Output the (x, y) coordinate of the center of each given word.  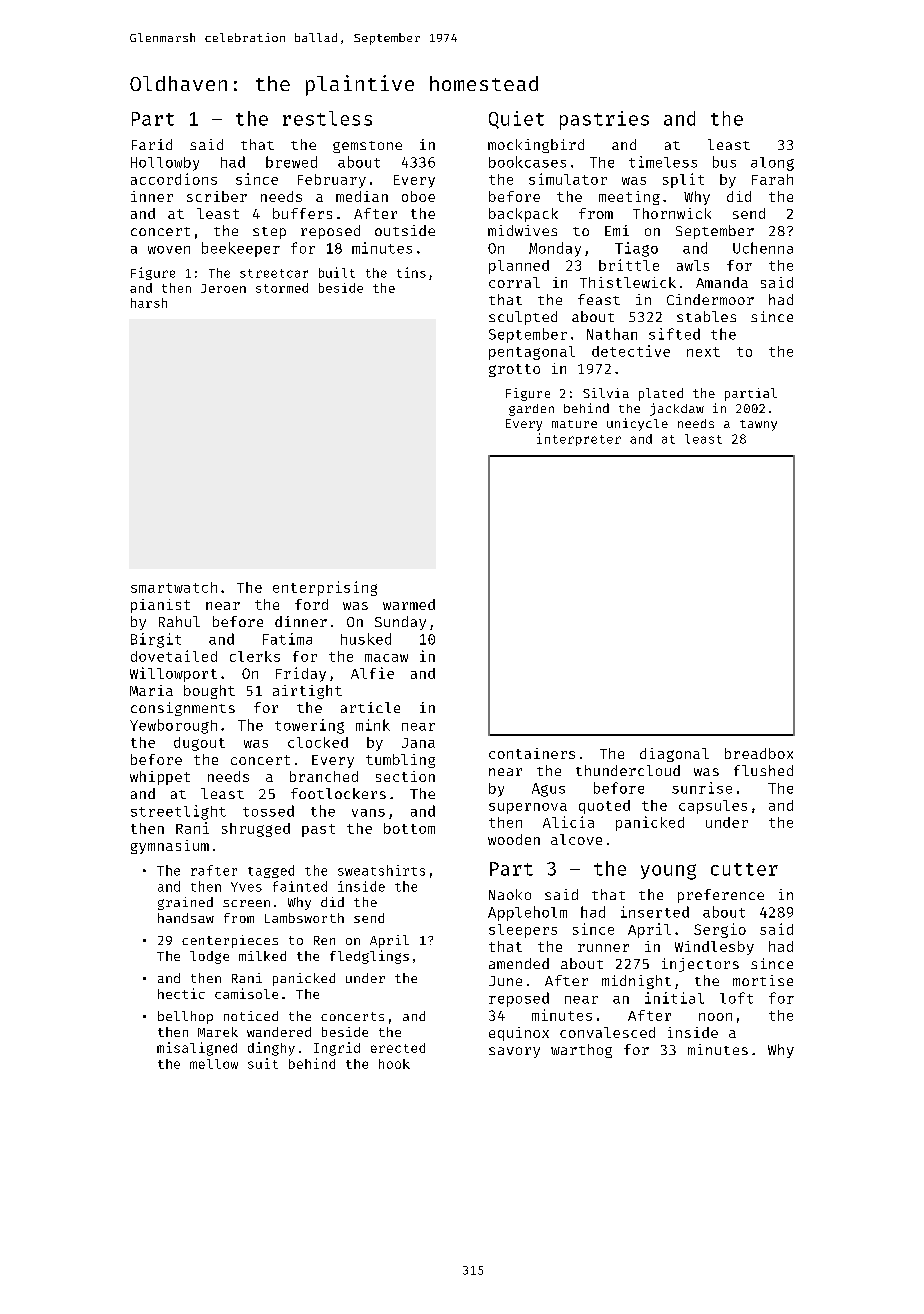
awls (693, 265)
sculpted (523, 318)
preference (721, 896)
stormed (282, 288)
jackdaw (677, 409)
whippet (160, 778)
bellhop (185, 1017)
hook (394, 1064)
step (269, 233)
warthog (581, 1051)
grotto (514, 370)
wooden (514, 839)
